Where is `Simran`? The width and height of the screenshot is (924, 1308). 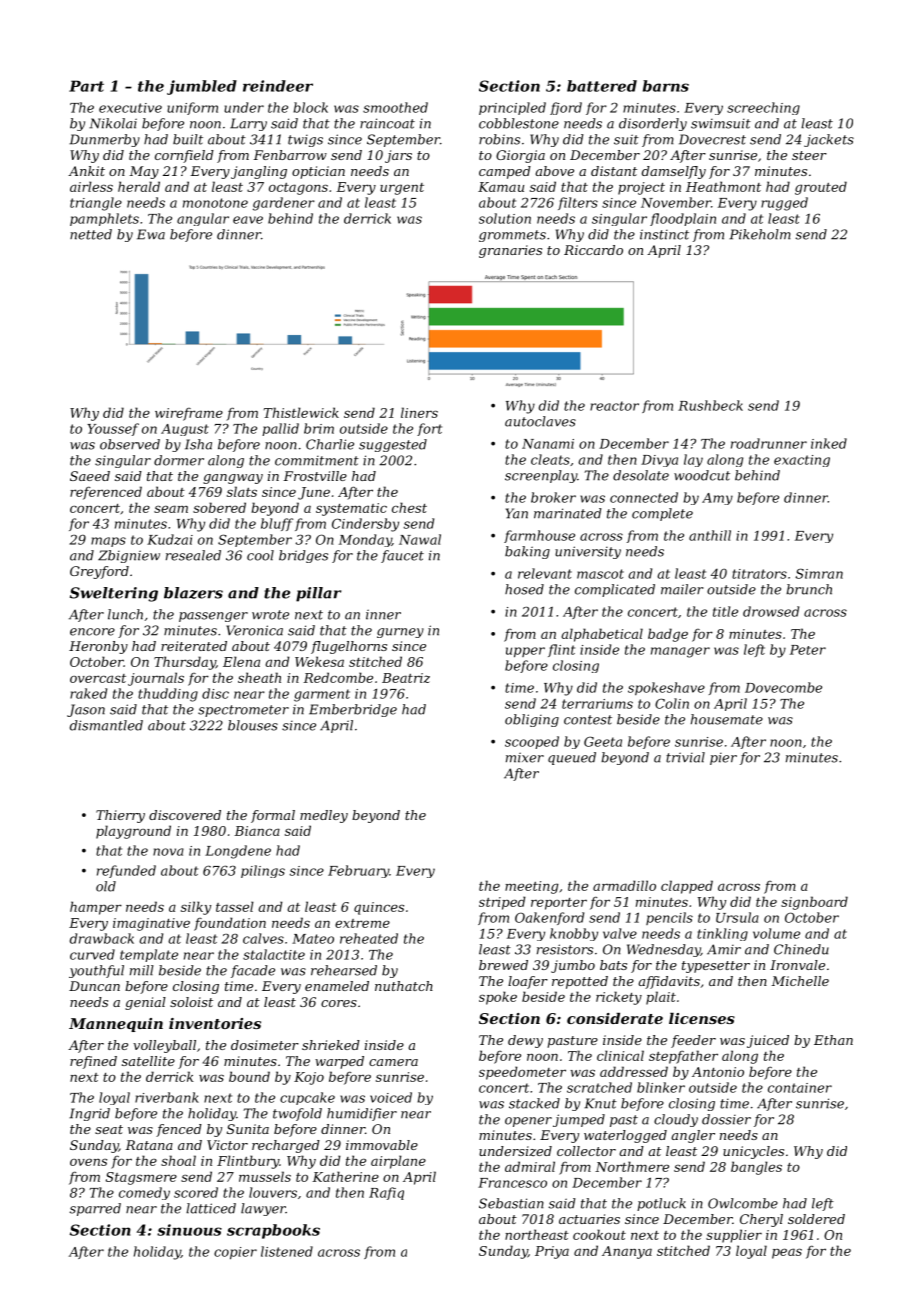
Simran is located at coordinates (819, 573).
